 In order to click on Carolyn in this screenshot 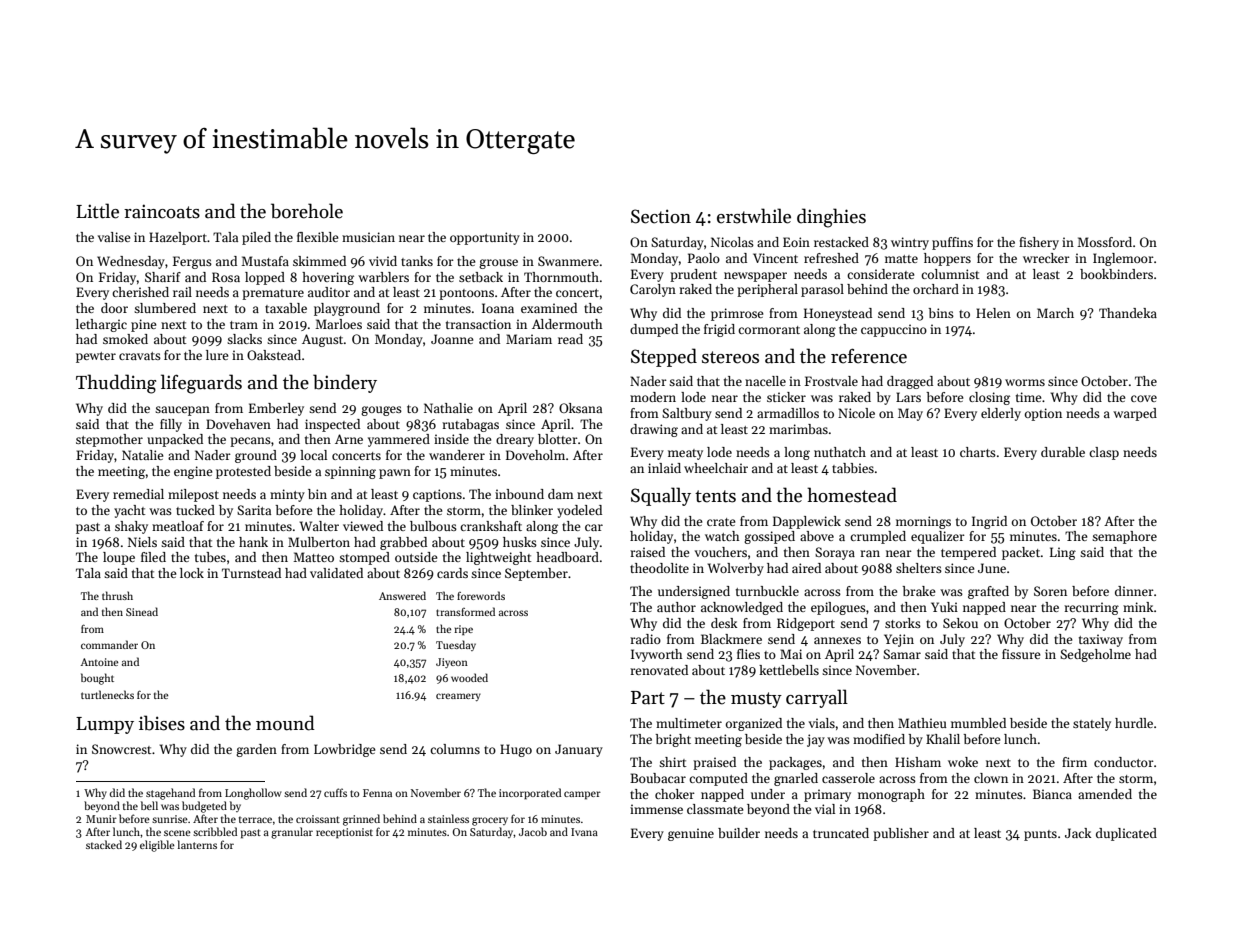, I will do `click(653, 290)`.
